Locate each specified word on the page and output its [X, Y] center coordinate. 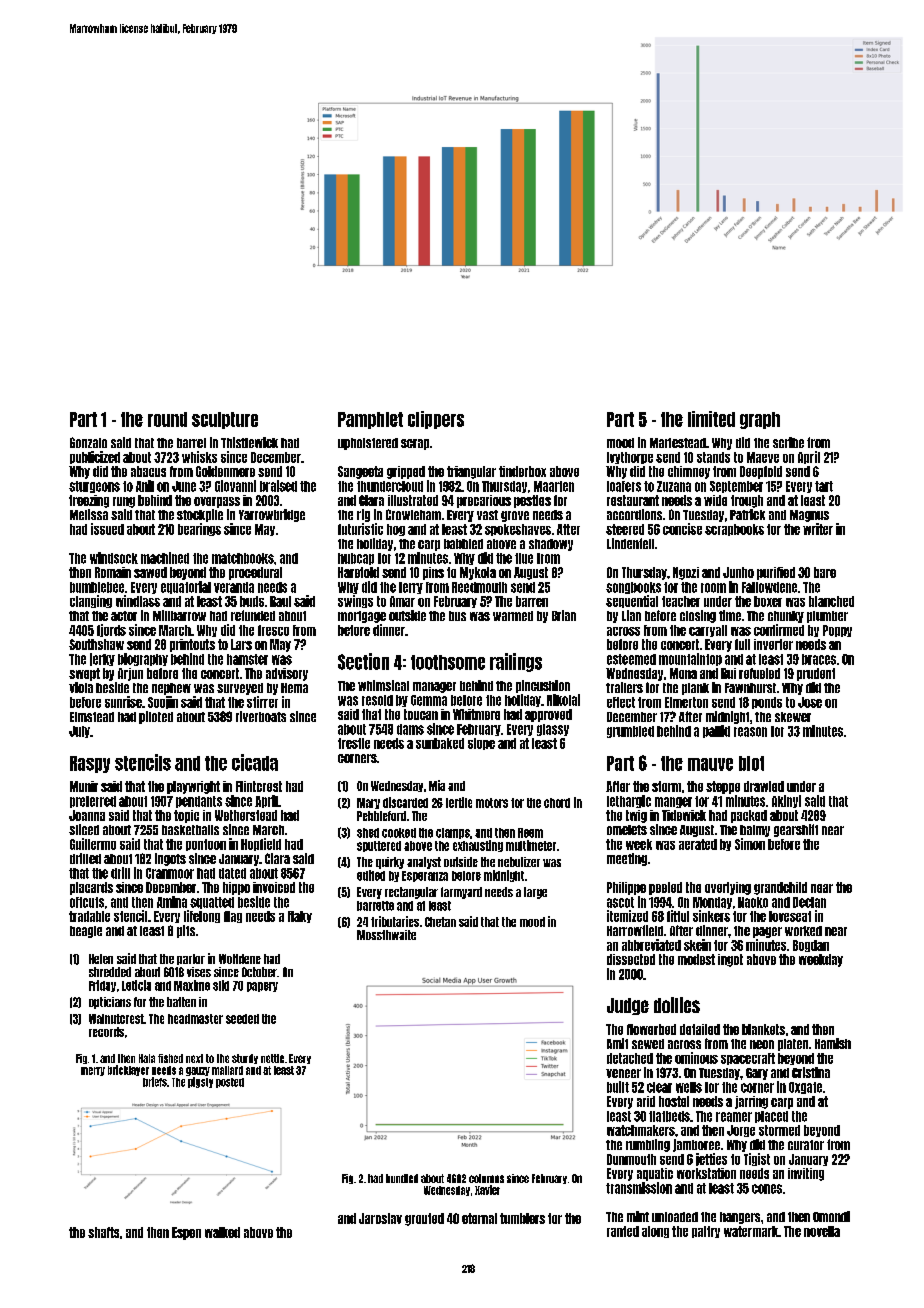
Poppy [837, 631]
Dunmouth [631, 1159]
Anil [145, 486]
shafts [103, 1232]
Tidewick [684, 815]
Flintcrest [259, 786]
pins [433, 573]
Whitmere [476, 714]
